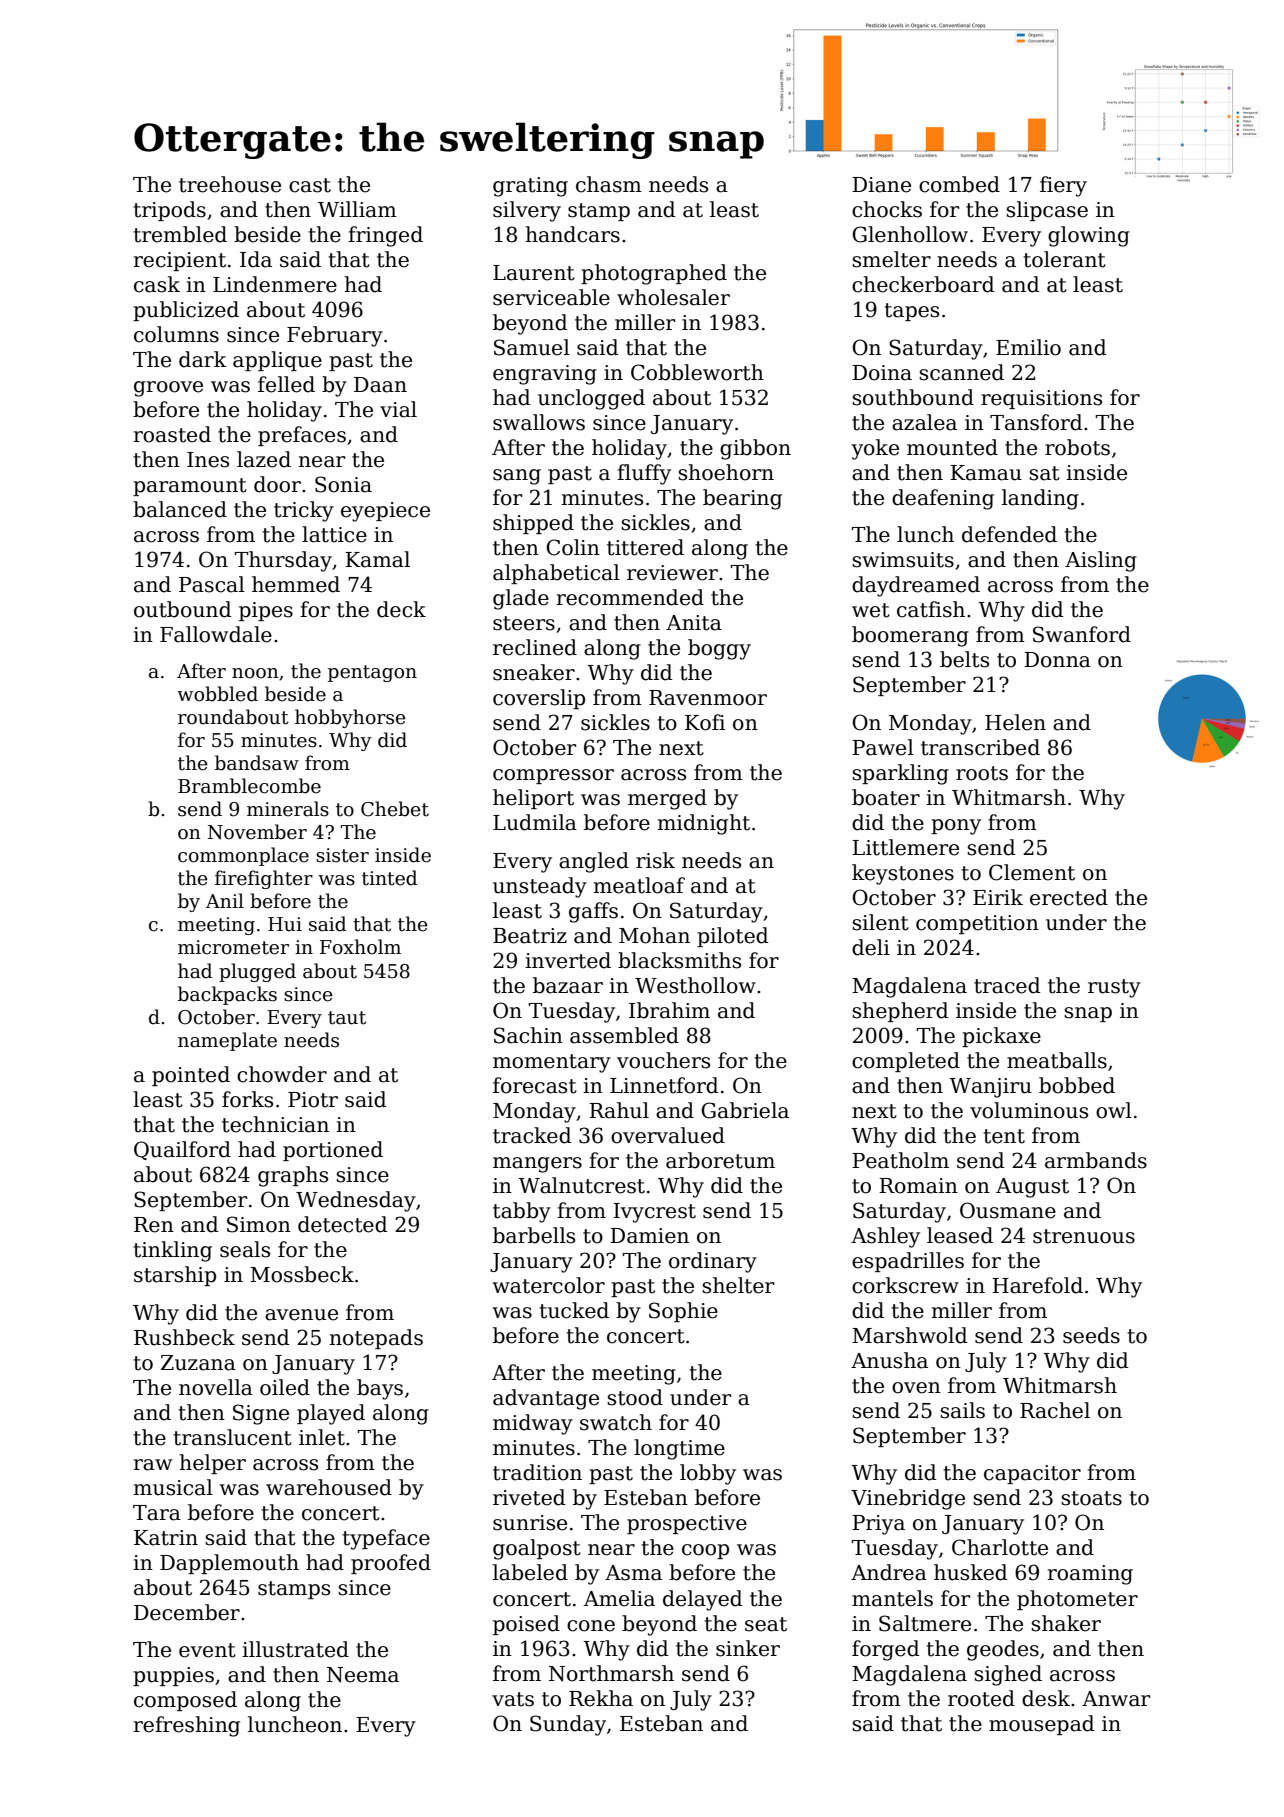  I want to click on Rushbeck, so click(184, 1337).
